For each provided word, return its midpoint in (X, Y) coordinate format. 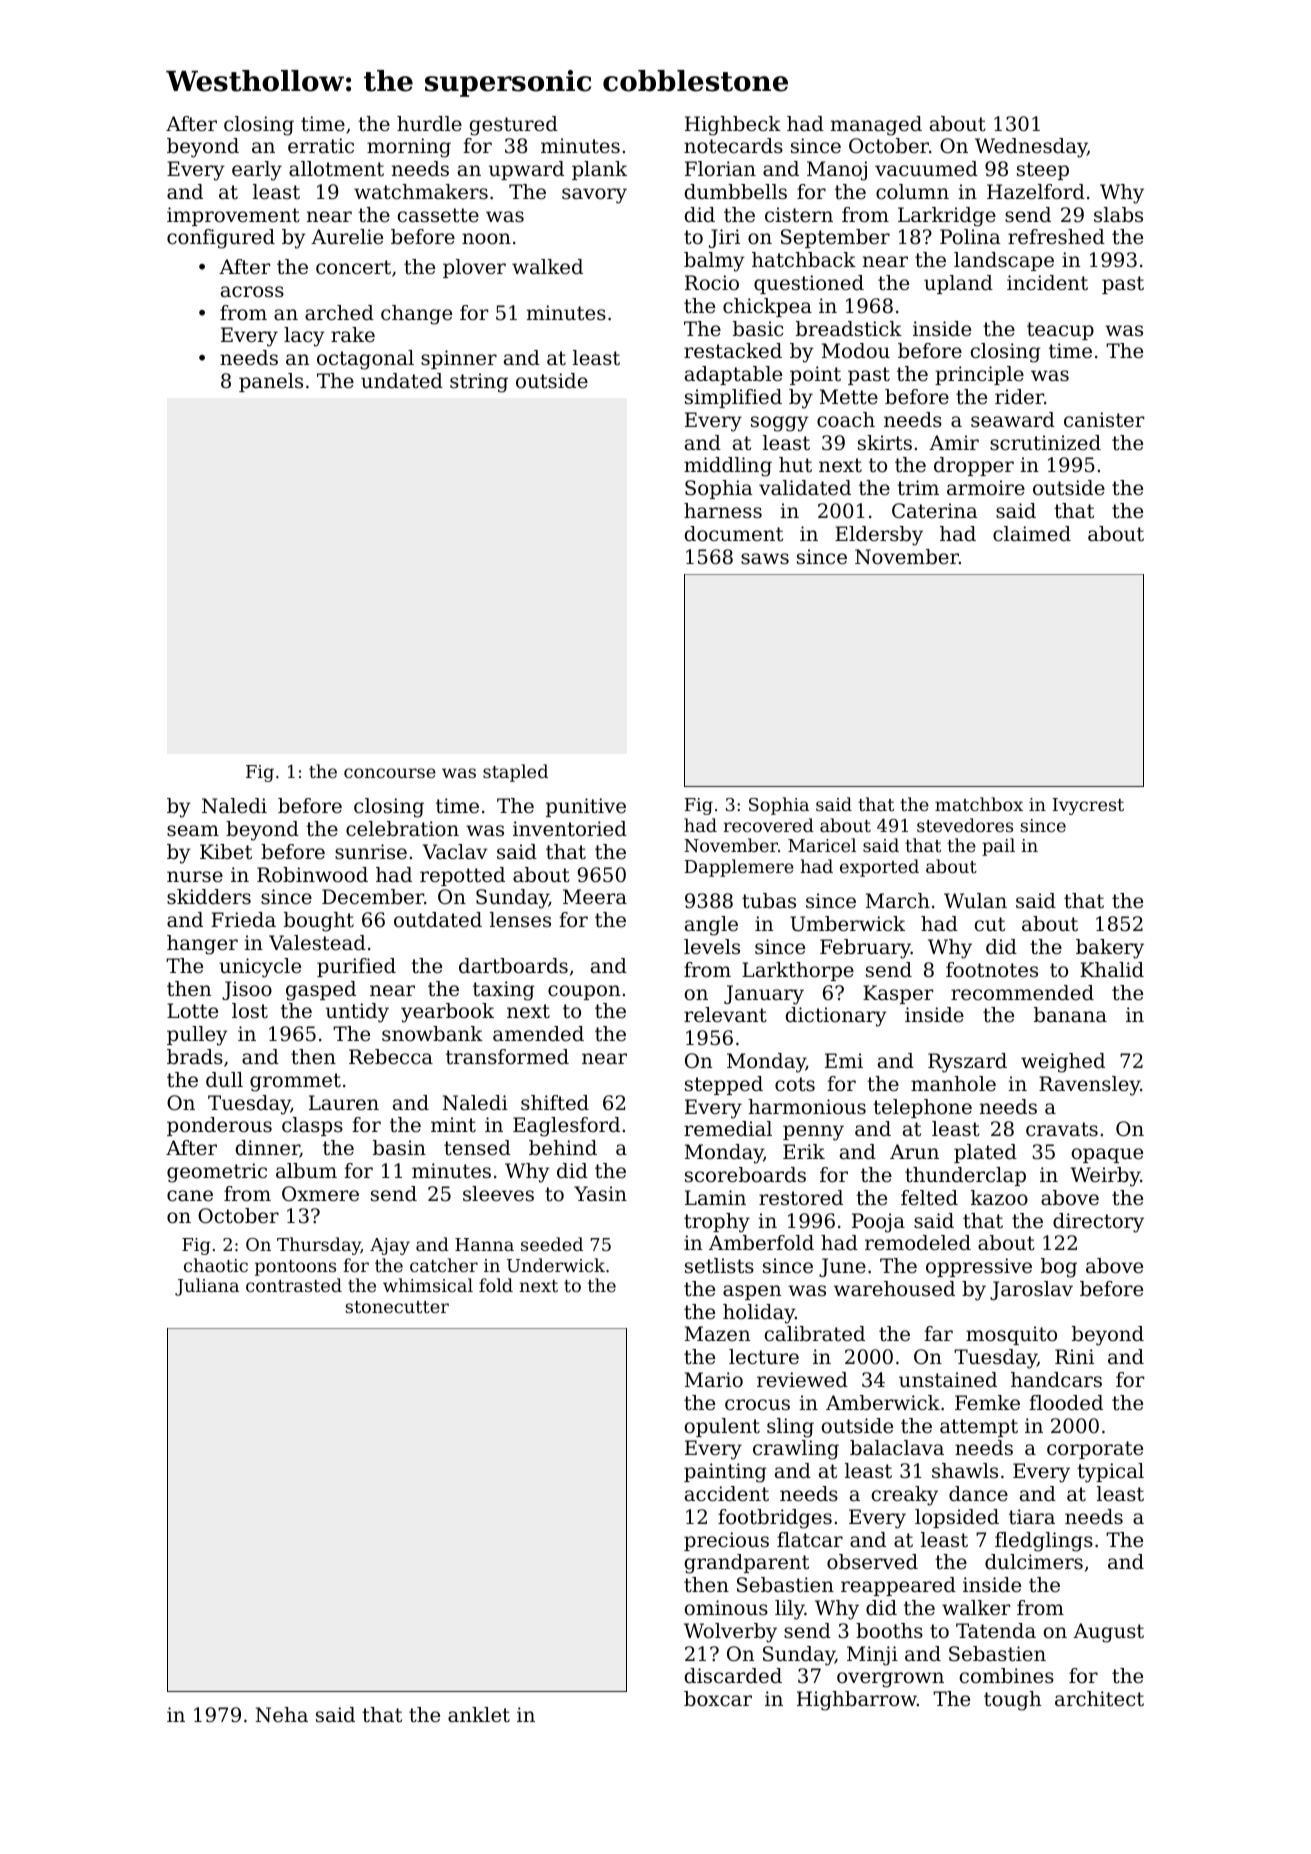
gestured (514, 126)
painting (725, 1473)
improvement (233, 216)
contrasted (294, 1285)
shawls (965, 1470)
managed (876, 126)
